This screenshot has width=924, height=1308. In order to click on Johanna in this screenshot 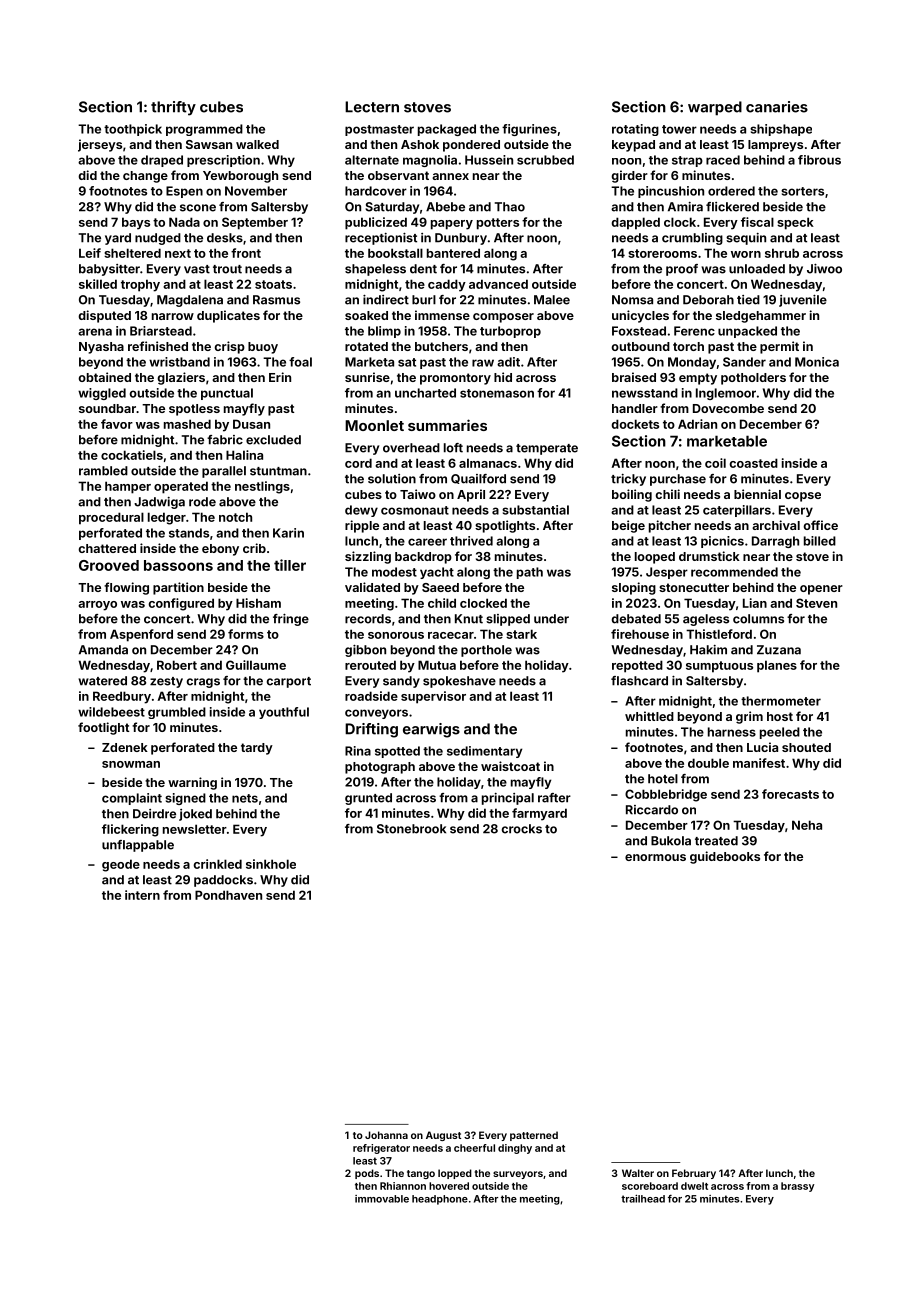, I will do `click(386, 1135)`.
